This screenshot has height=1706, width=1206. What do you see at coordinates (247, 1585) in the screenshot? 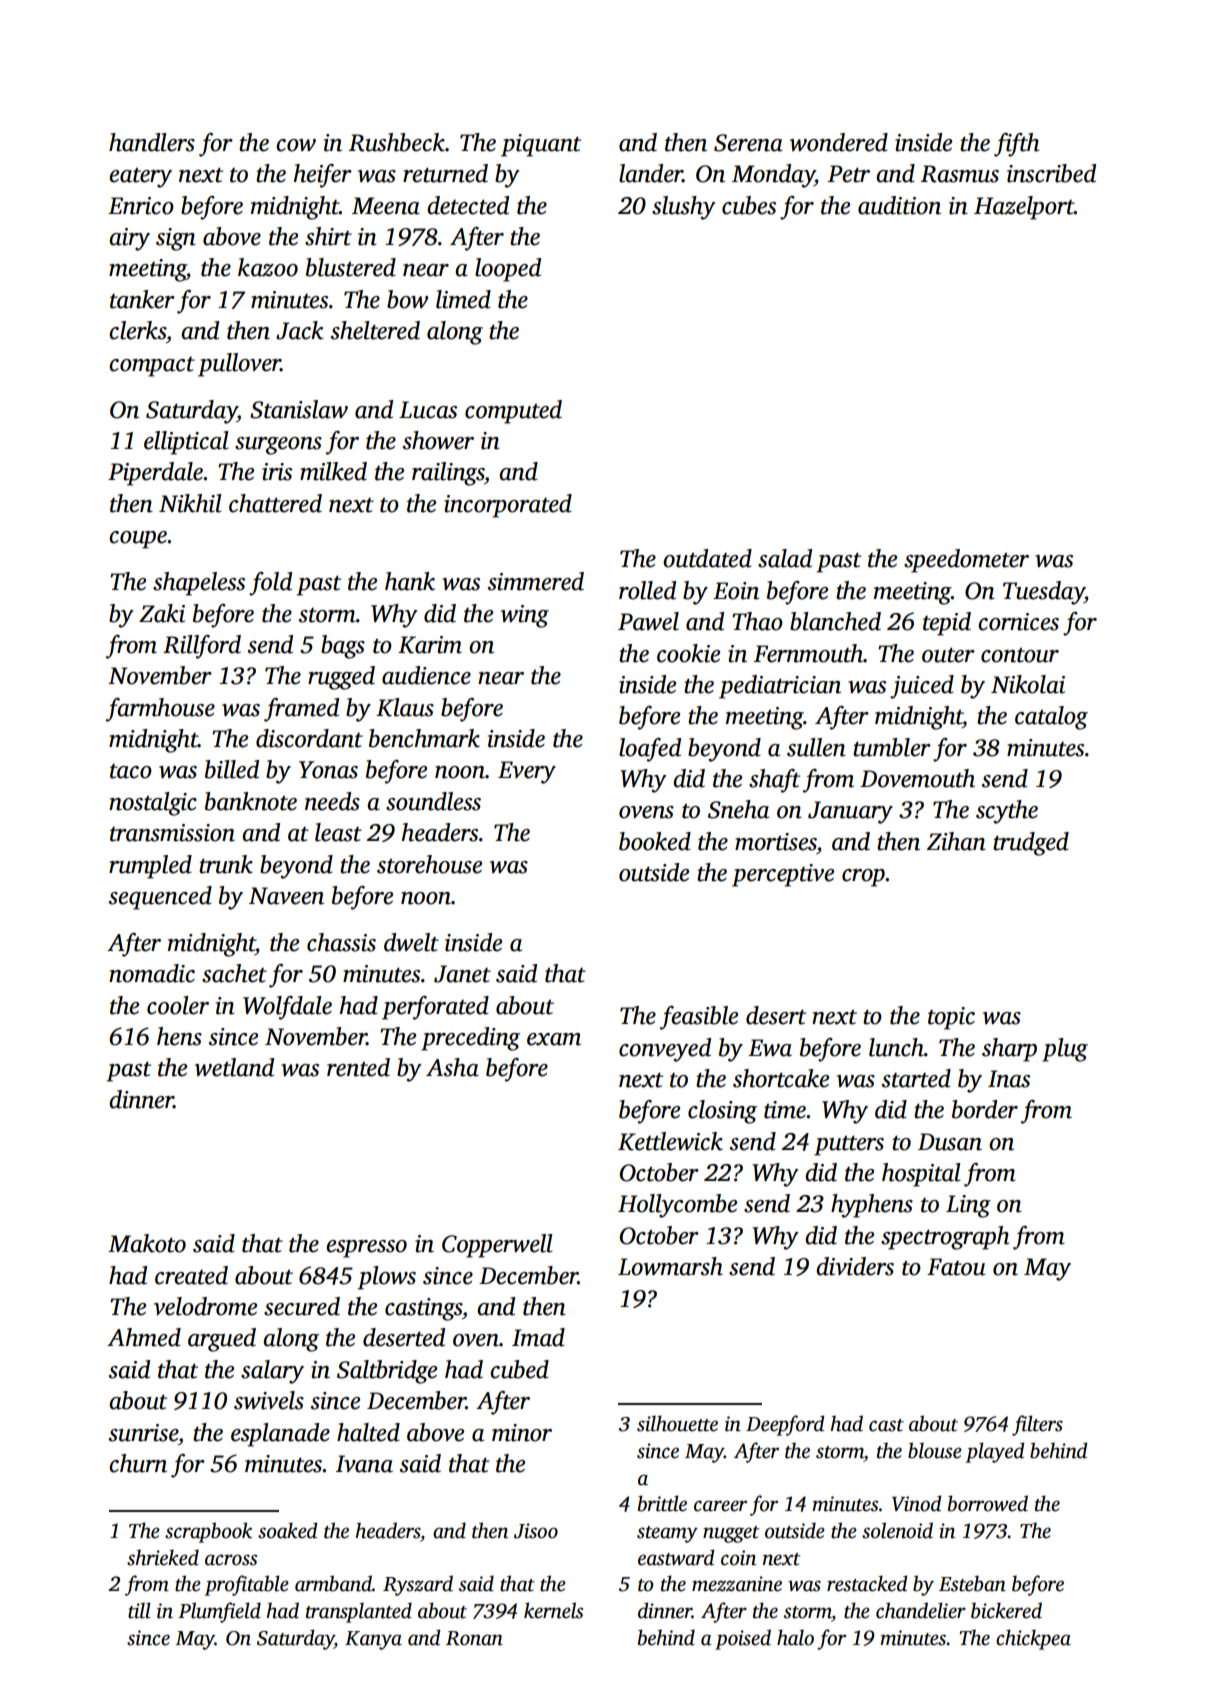
I see `profitable` at bounding box center [247, 1585].
